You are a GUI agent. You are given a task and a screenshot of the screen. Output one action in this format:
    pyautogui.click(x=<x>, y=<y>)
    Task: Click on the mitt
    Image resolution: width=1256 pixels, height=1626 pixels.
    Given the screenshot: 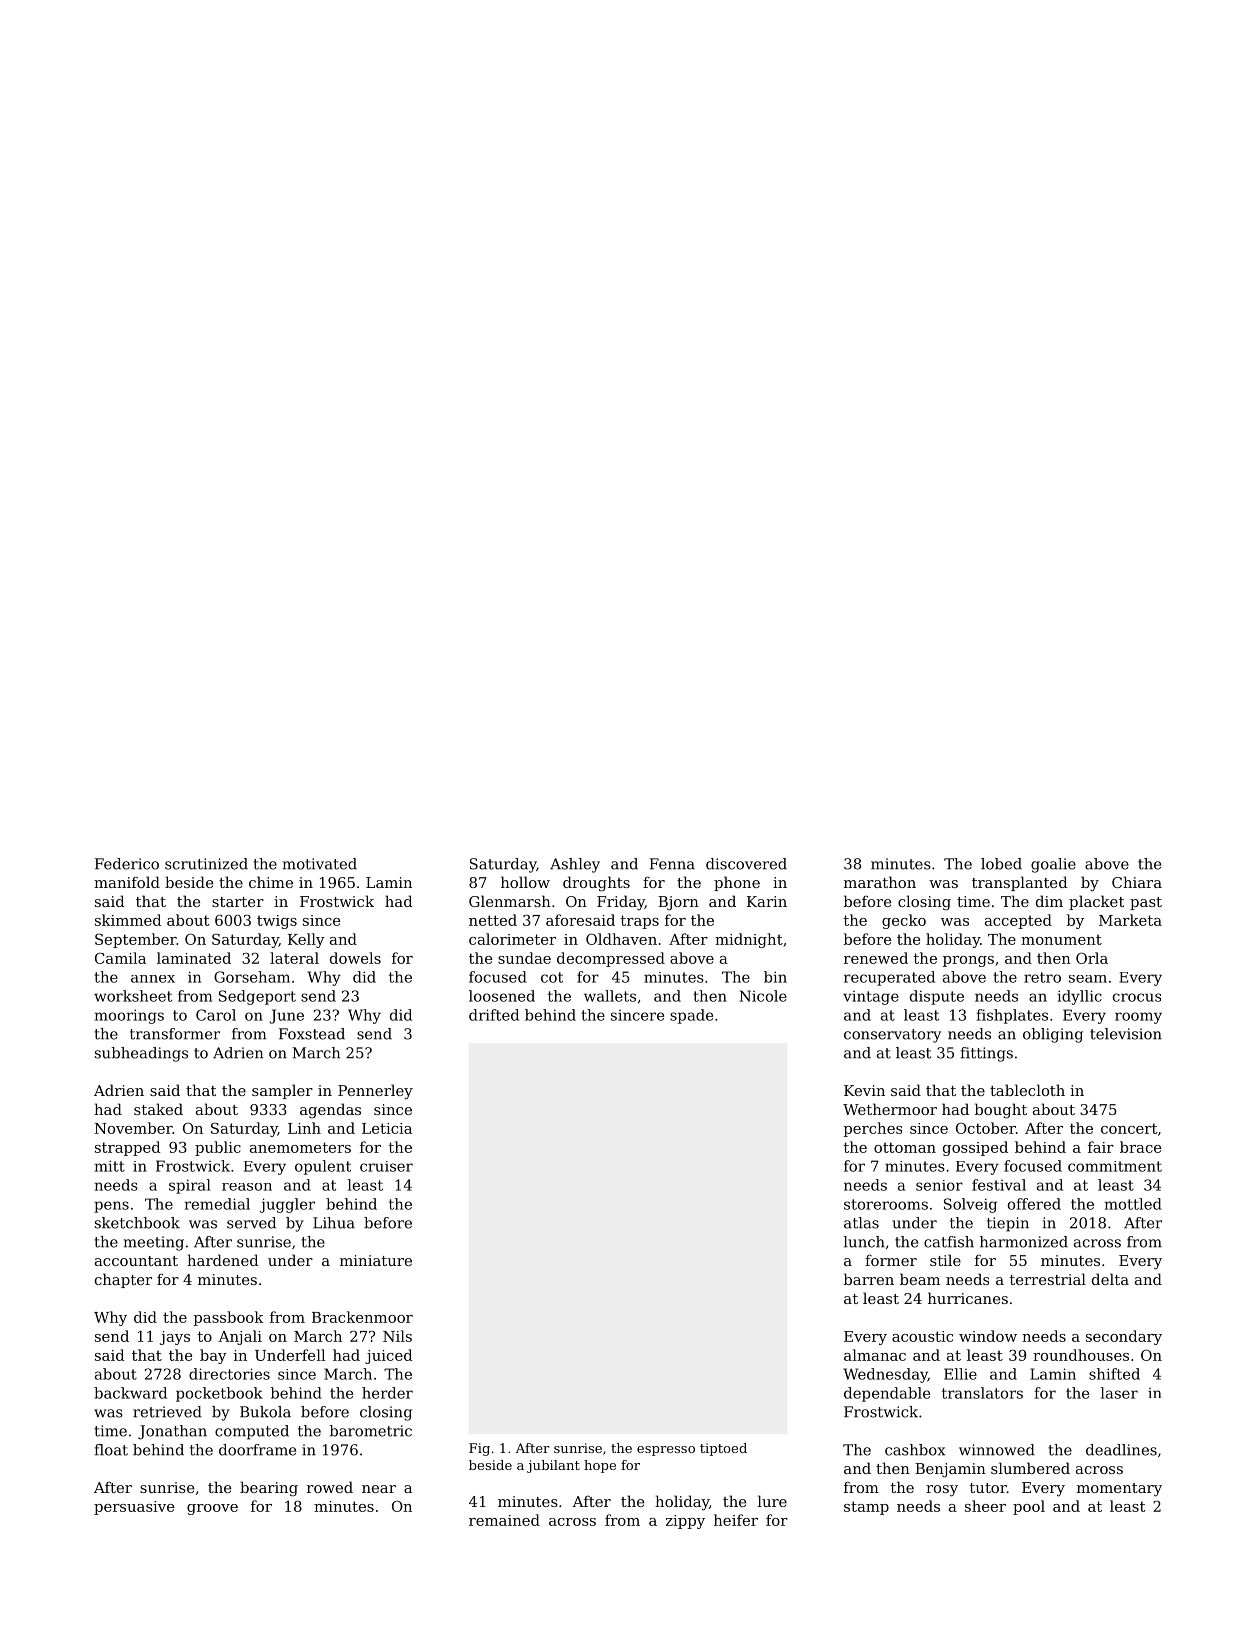 What is the action you would take?
    pyautogui.click(x=110, y=1166)
